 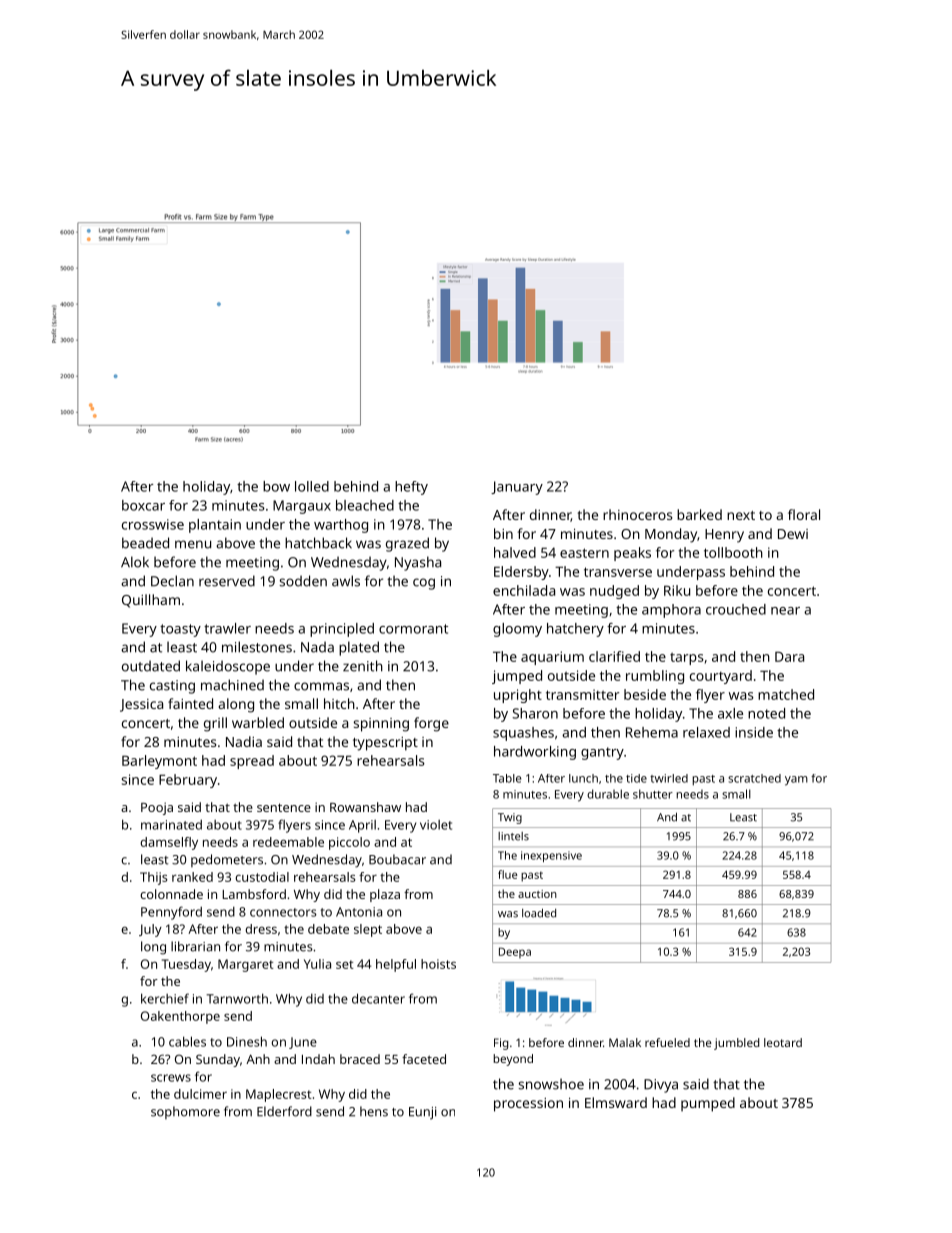 I want to click on shutter, so click(x=653, y=794).
